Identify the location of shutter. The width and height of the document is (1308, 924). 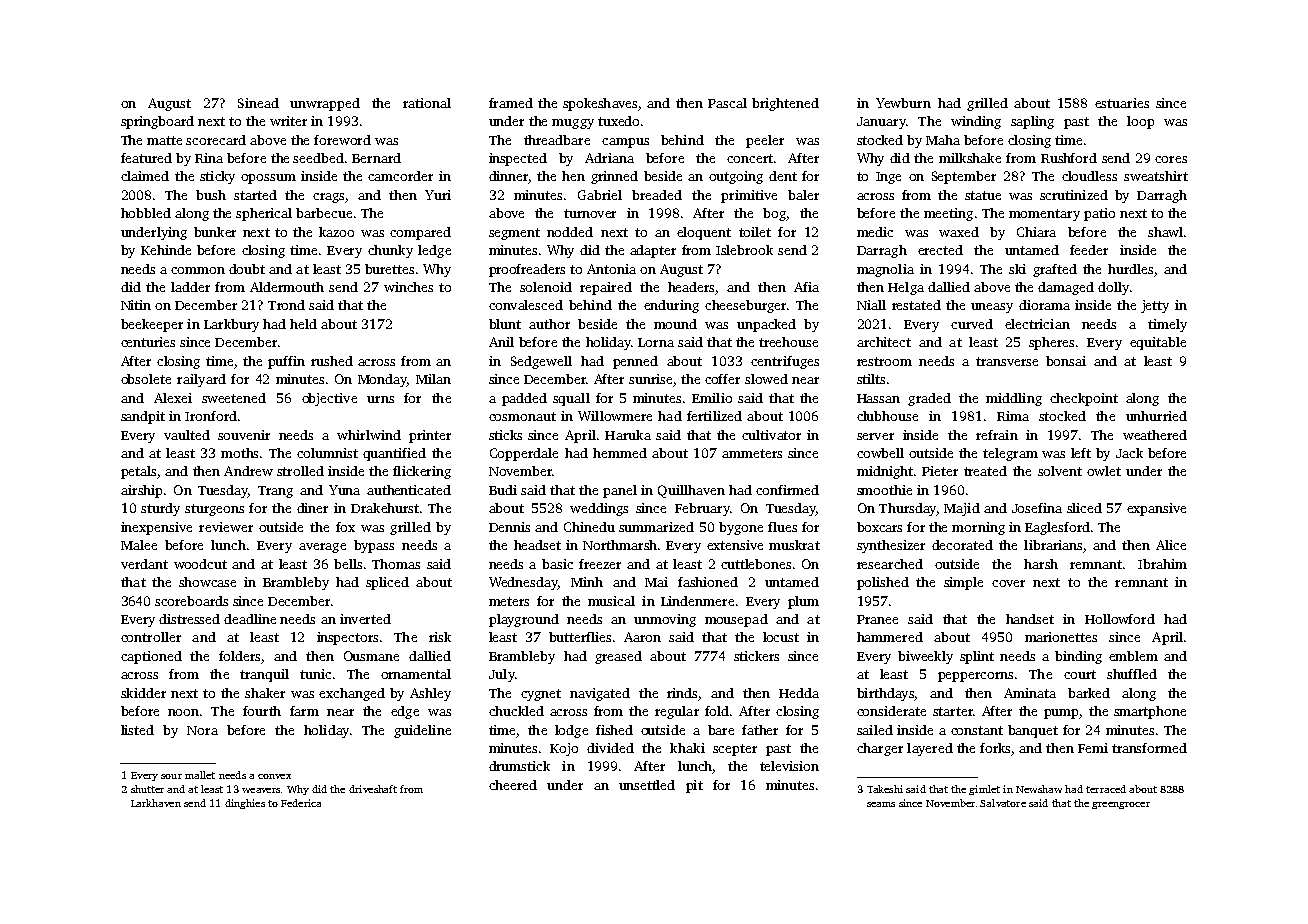
(147, 789).
